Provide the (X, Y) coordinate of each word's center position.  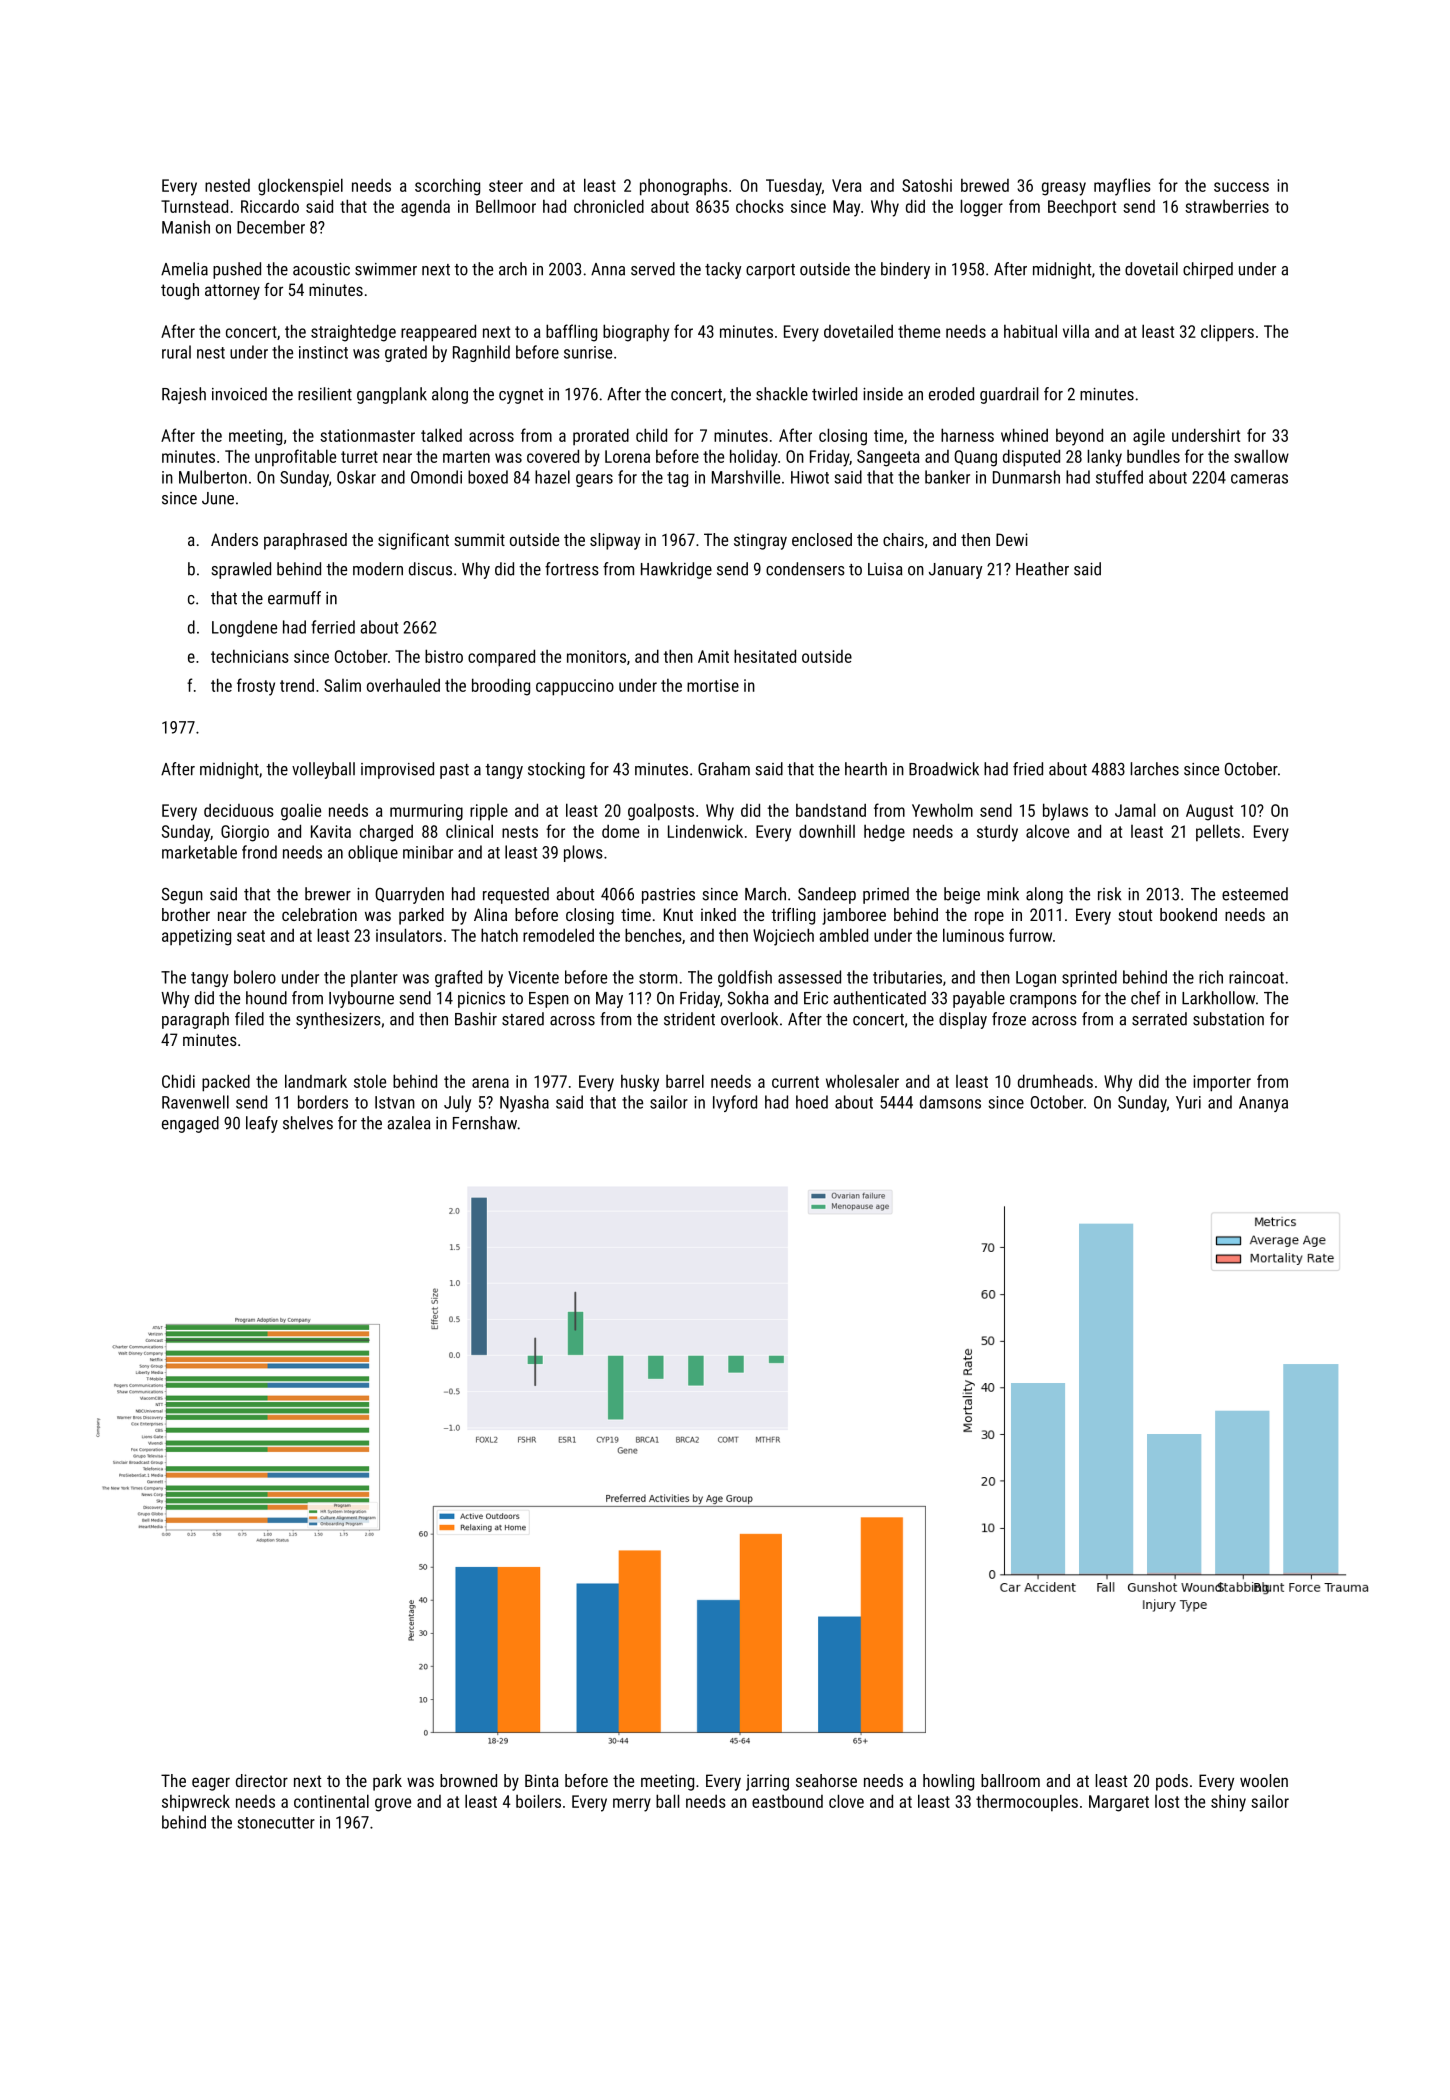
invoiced (239, 394)
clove (846, 1801)
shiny (1228, 1803)
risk (1109, 894)
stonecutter (276, 1823)
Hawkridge (676, 570)
